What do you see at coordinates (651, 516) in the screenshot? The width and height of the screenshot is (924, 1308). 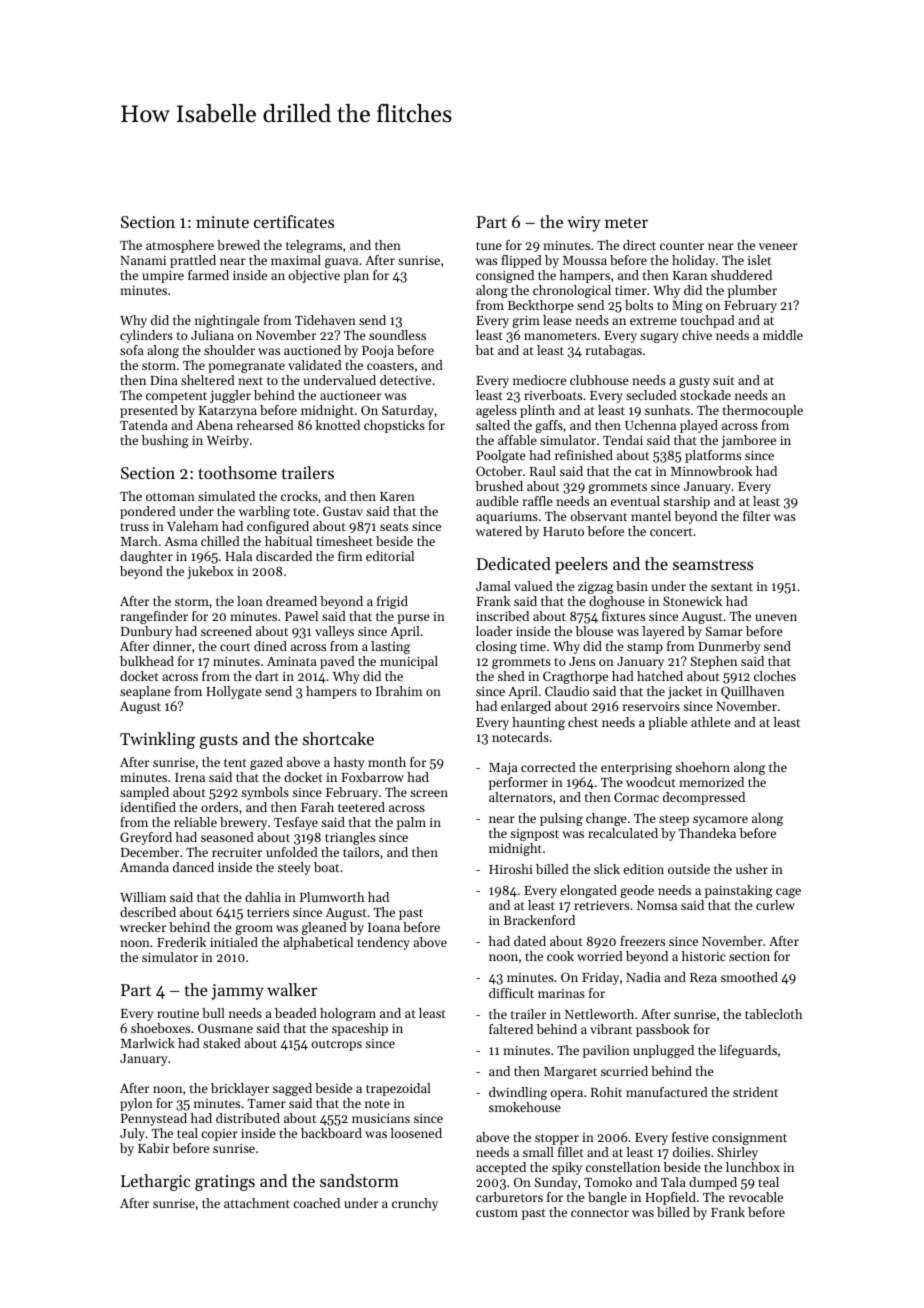 I see `mantel` at bounding box center [651, 516].
